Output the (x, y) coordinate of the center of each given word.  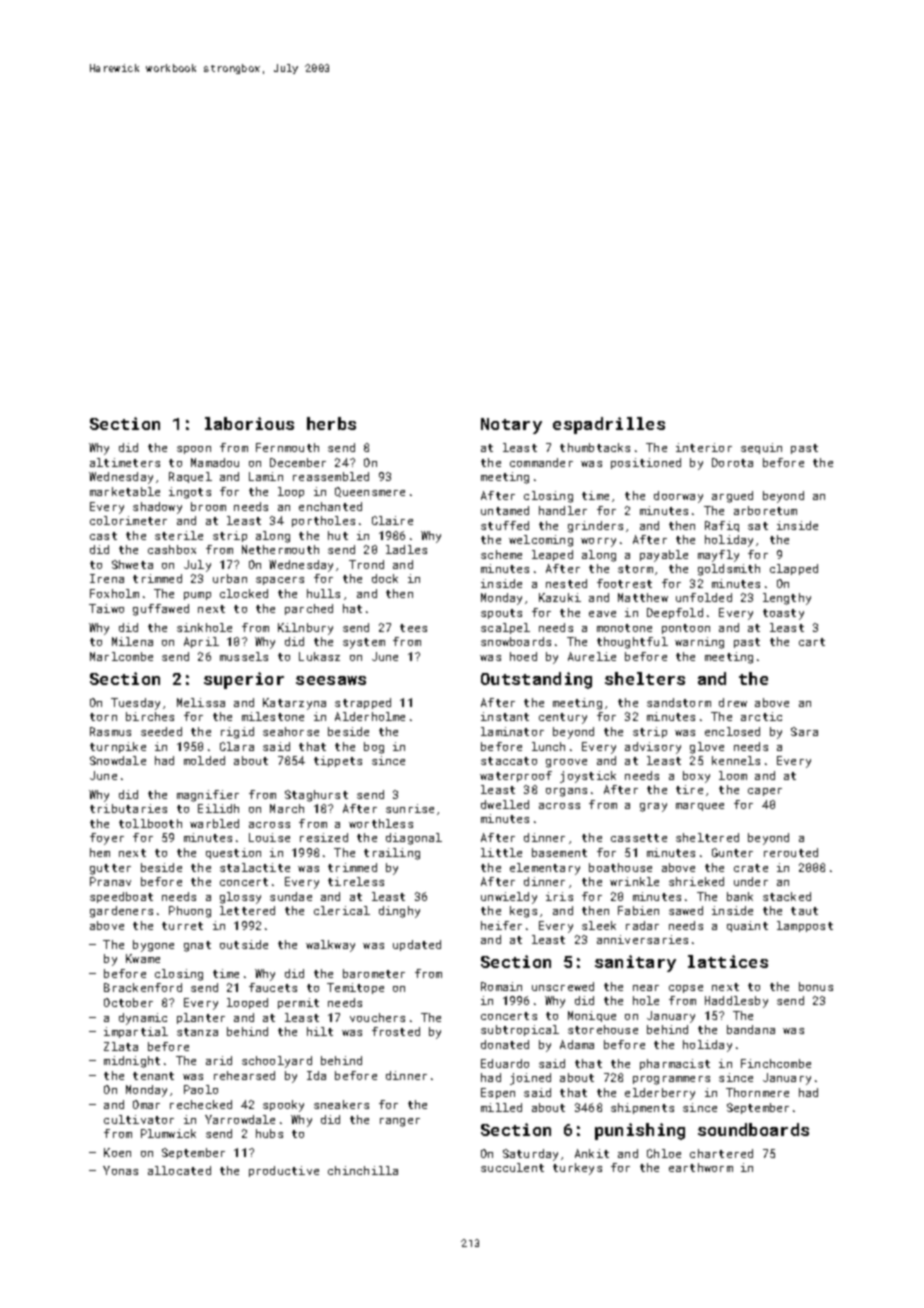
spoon (194, 450)
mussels (244, 656)
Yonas (120, 1170)
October (128, 1002)
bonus (816, 986)
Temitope (355, 988)
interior (704, 447)
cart (812, 642)
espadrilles (609, 425)
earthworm (701, 1167)
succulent (512, 1167)
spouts (501, 614)
